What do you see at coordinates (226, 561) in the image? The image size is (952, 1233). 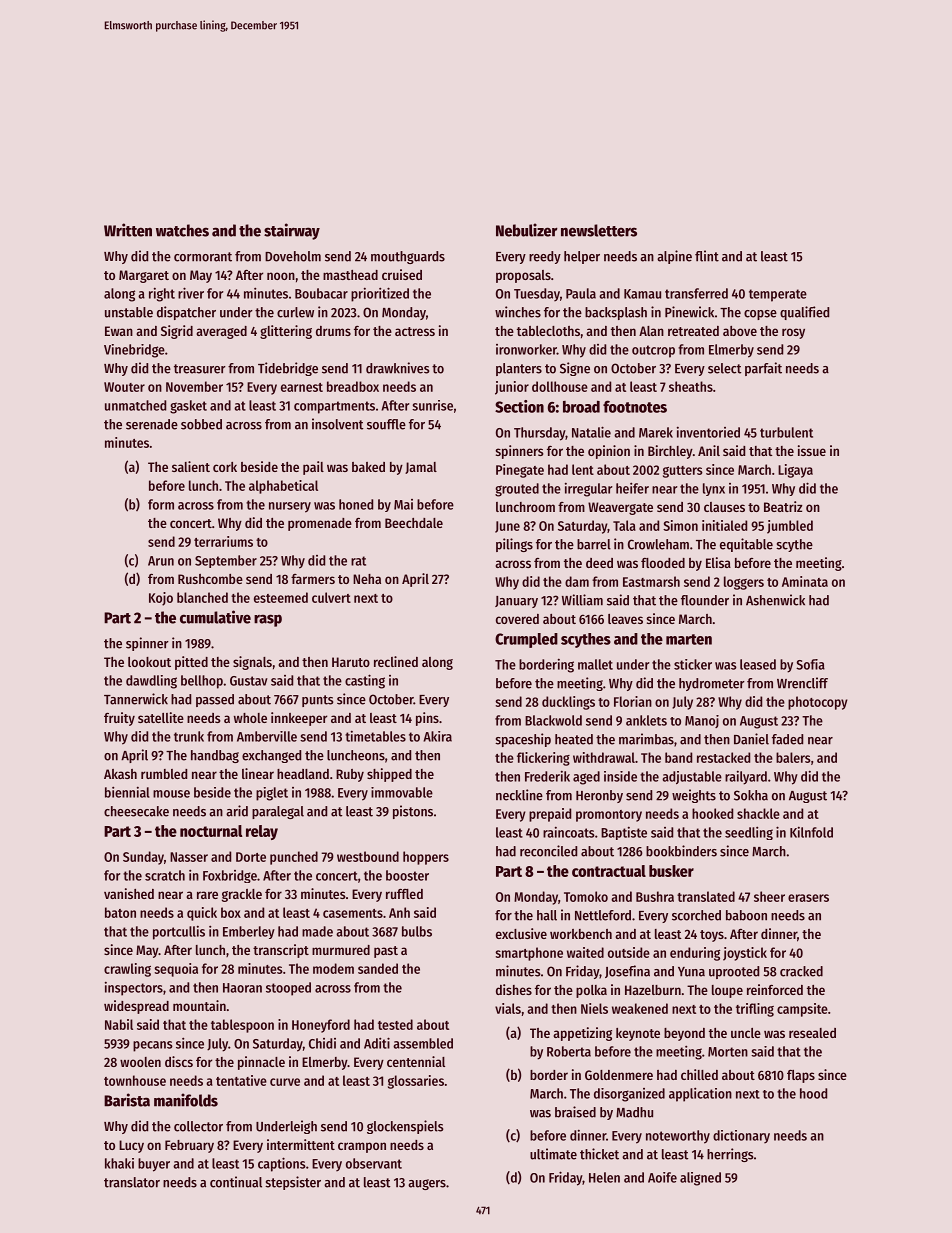 I see `September` at bounding box center [226, 561].
